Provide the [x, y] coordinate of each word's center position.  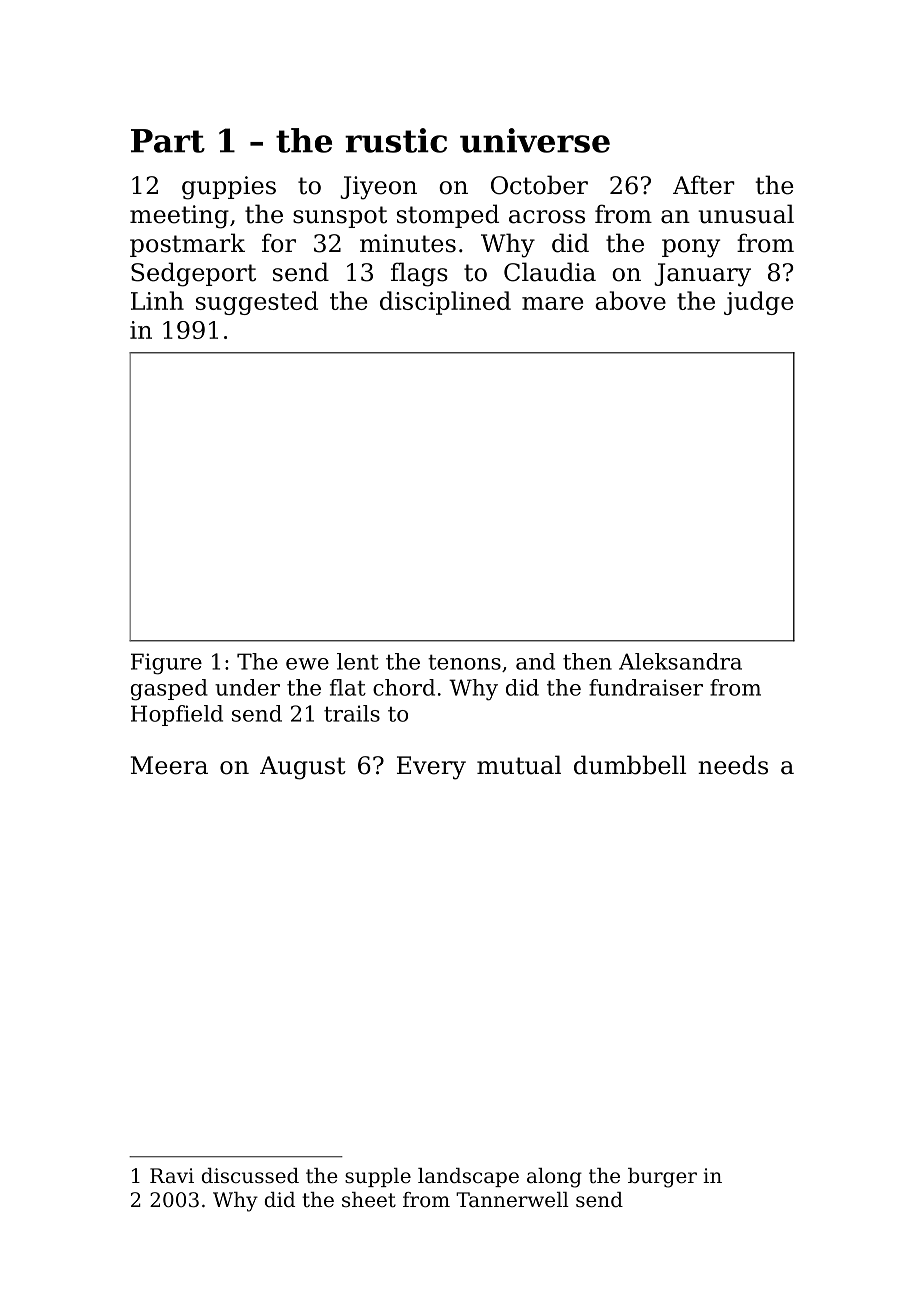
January [702, 275]
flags [419, 274]
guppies [229, 188]
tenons [464, 662]
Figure [166, 664]
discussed [250, 1176]
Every [431, 768]
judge [758, 303]
